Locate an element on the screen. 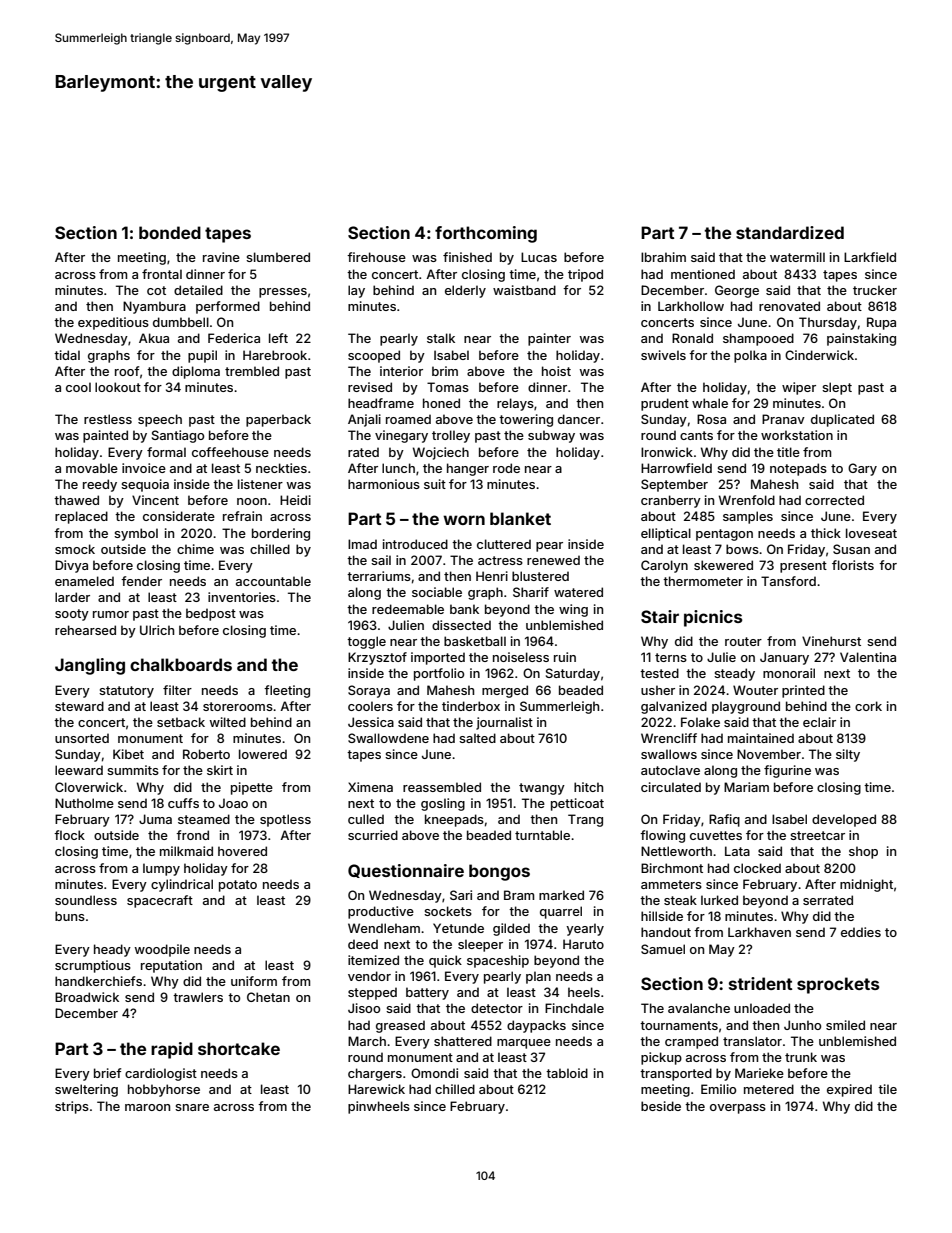 The height and width of the screenshot is (1233, 952). Pranav is located at coordinates (783, 419).
